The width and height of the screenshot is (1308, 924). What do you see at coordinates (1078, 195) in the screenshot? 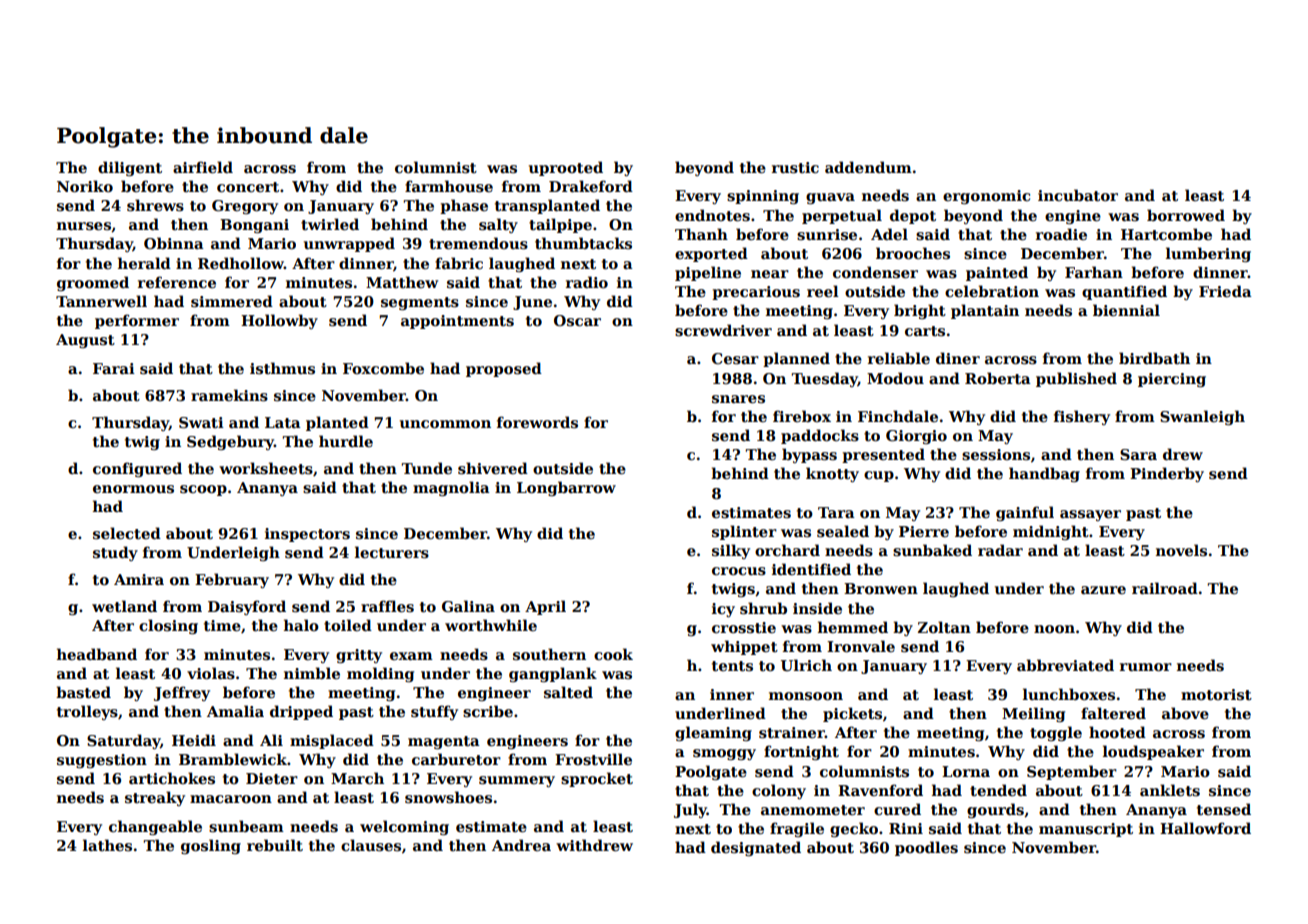
I see `incubator` at bounding box center [1078, 195].
